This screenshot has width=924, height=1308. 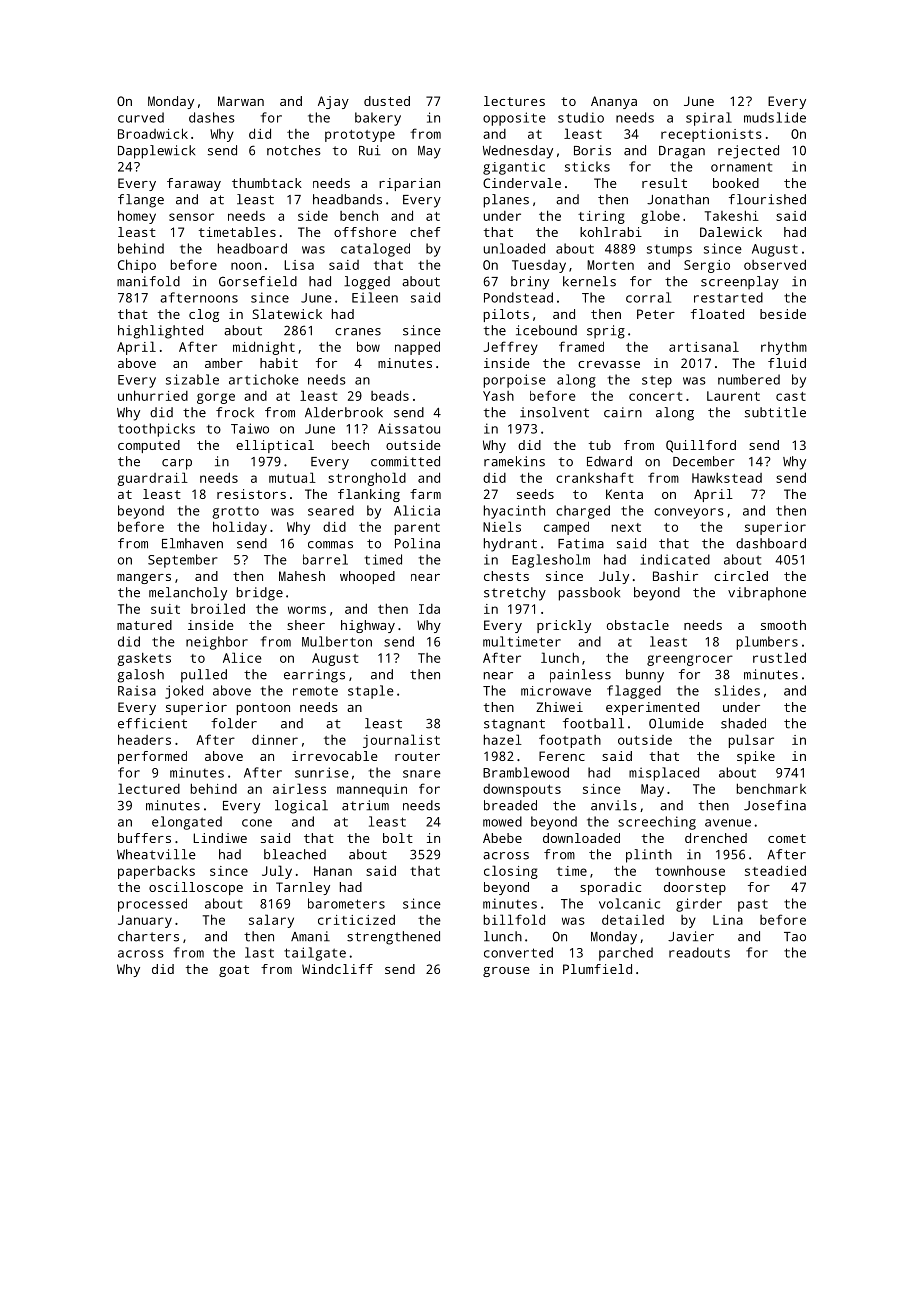 What do you see at coordinates (287, 314) in the screenshot?
I see `Slatewick` at bounding box center [287, 314].
